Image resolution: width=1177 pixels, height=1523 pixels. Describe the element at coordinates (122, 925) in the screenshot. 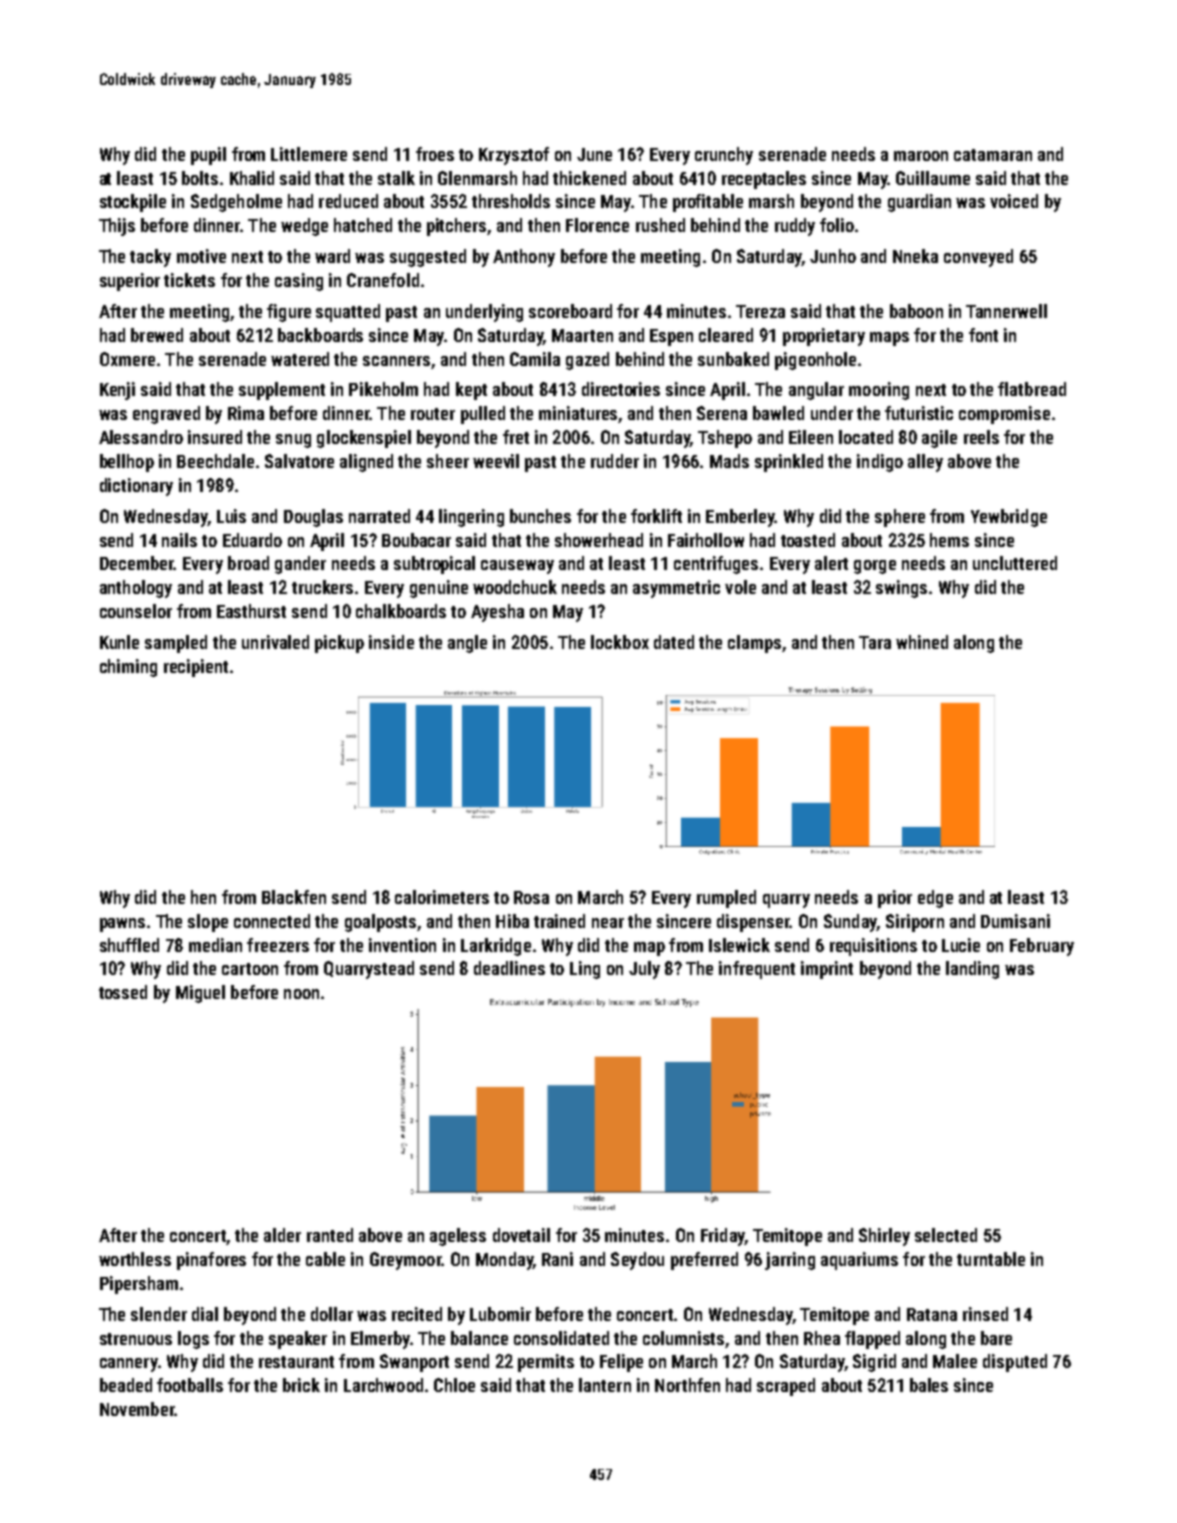

I see `pawns` at that location.
